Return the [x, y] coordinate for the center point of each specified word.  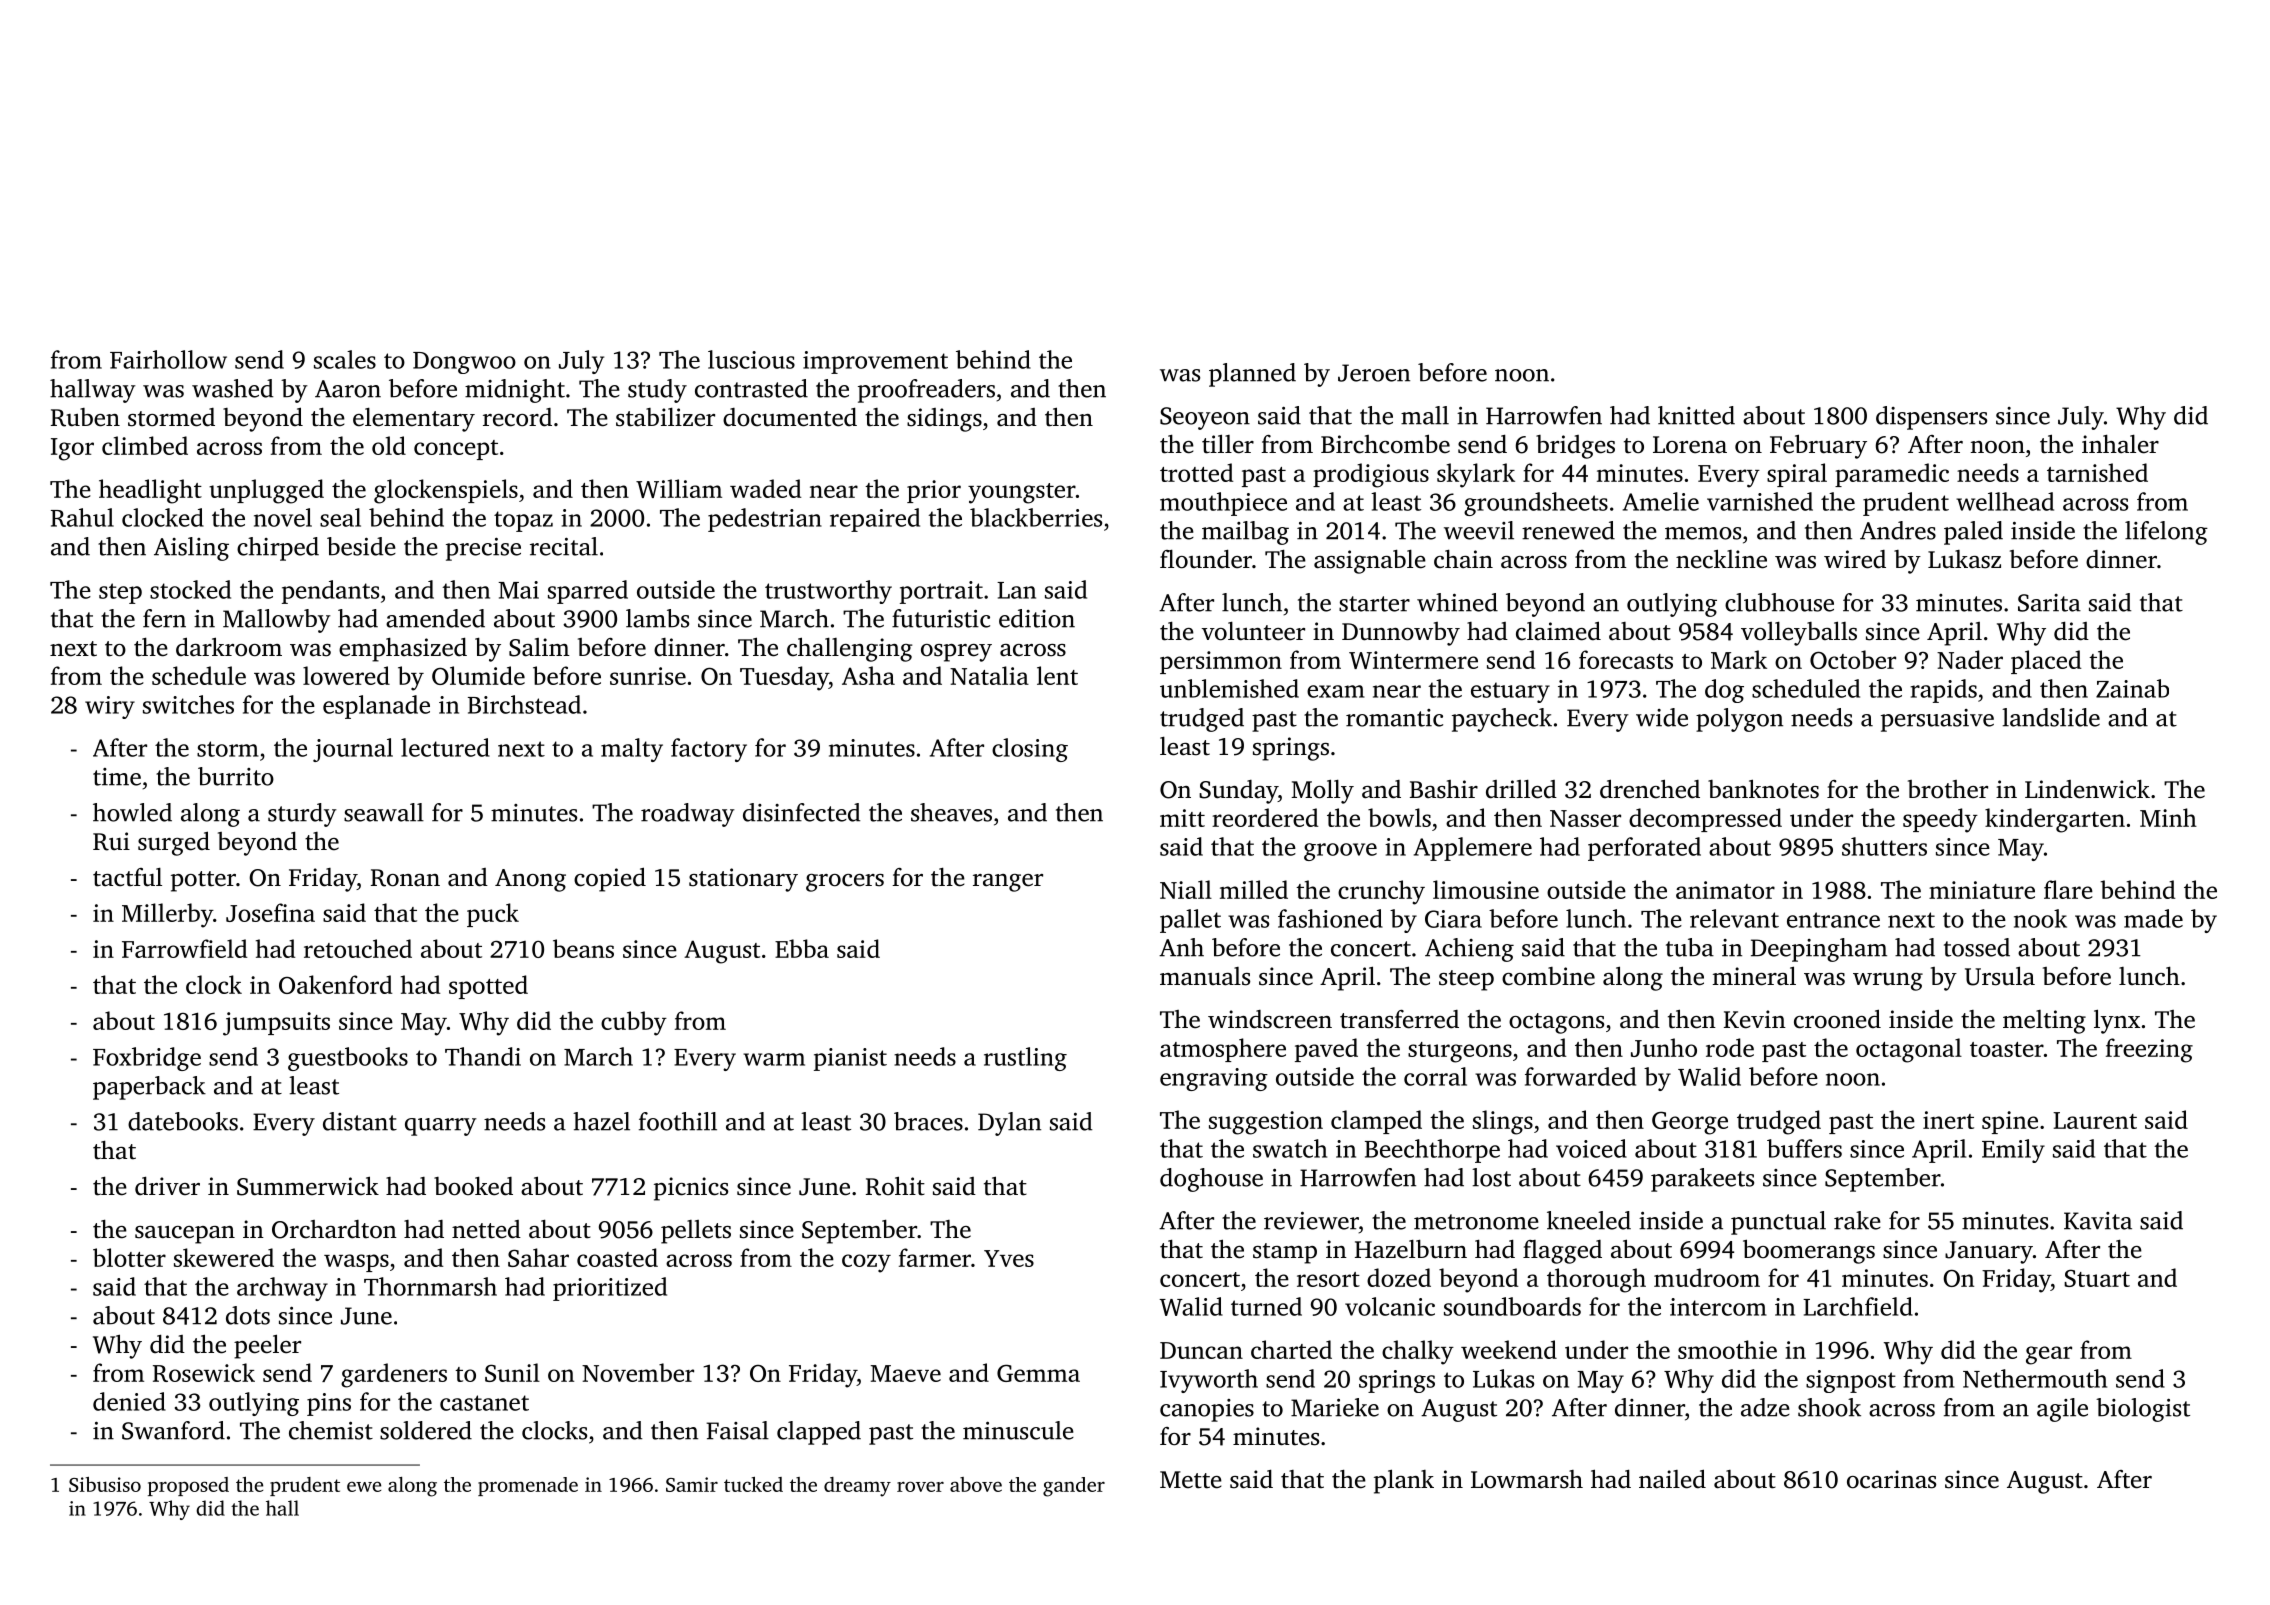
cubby [634, 1023]
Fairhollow [168, 359]
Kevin [1755, 1019]
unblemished [1229, 688]
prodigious [1371, 475]
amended [435, 618]
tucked [753, 1484]
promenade [528, 1486]
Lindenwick [2087, 789]
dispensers [1931, 418]
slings [1503, 1122]
